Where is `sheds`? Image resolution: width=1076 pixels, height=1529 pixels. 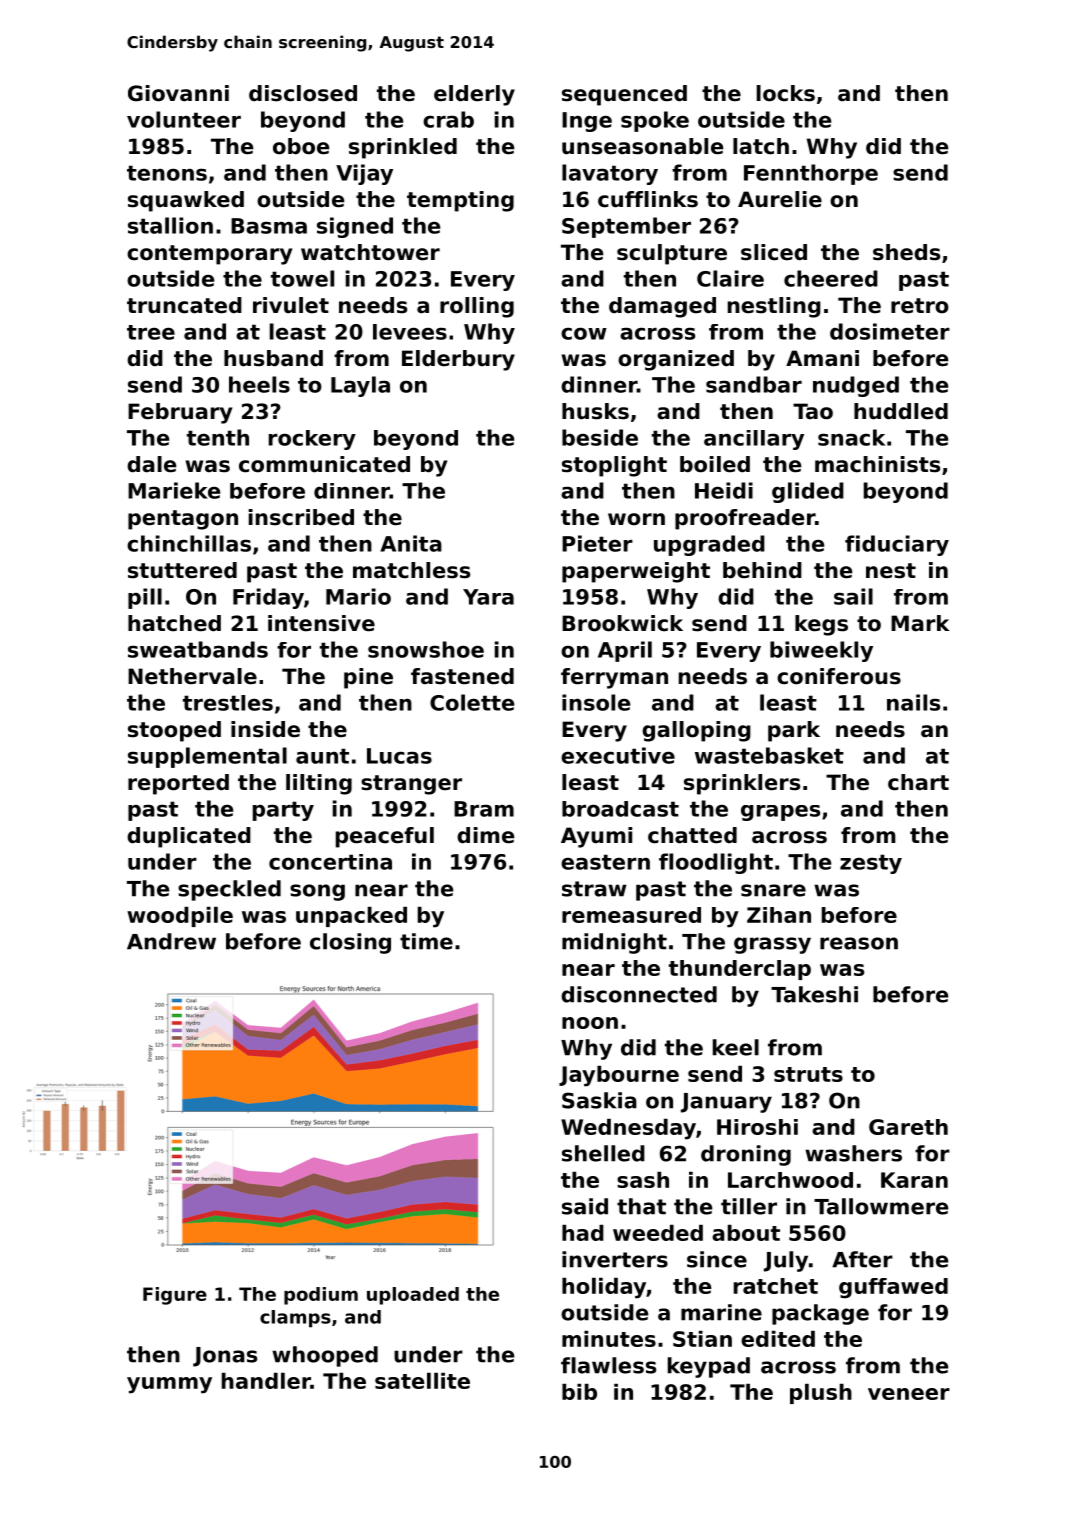
sheds is located at coordinates (906, 252).
